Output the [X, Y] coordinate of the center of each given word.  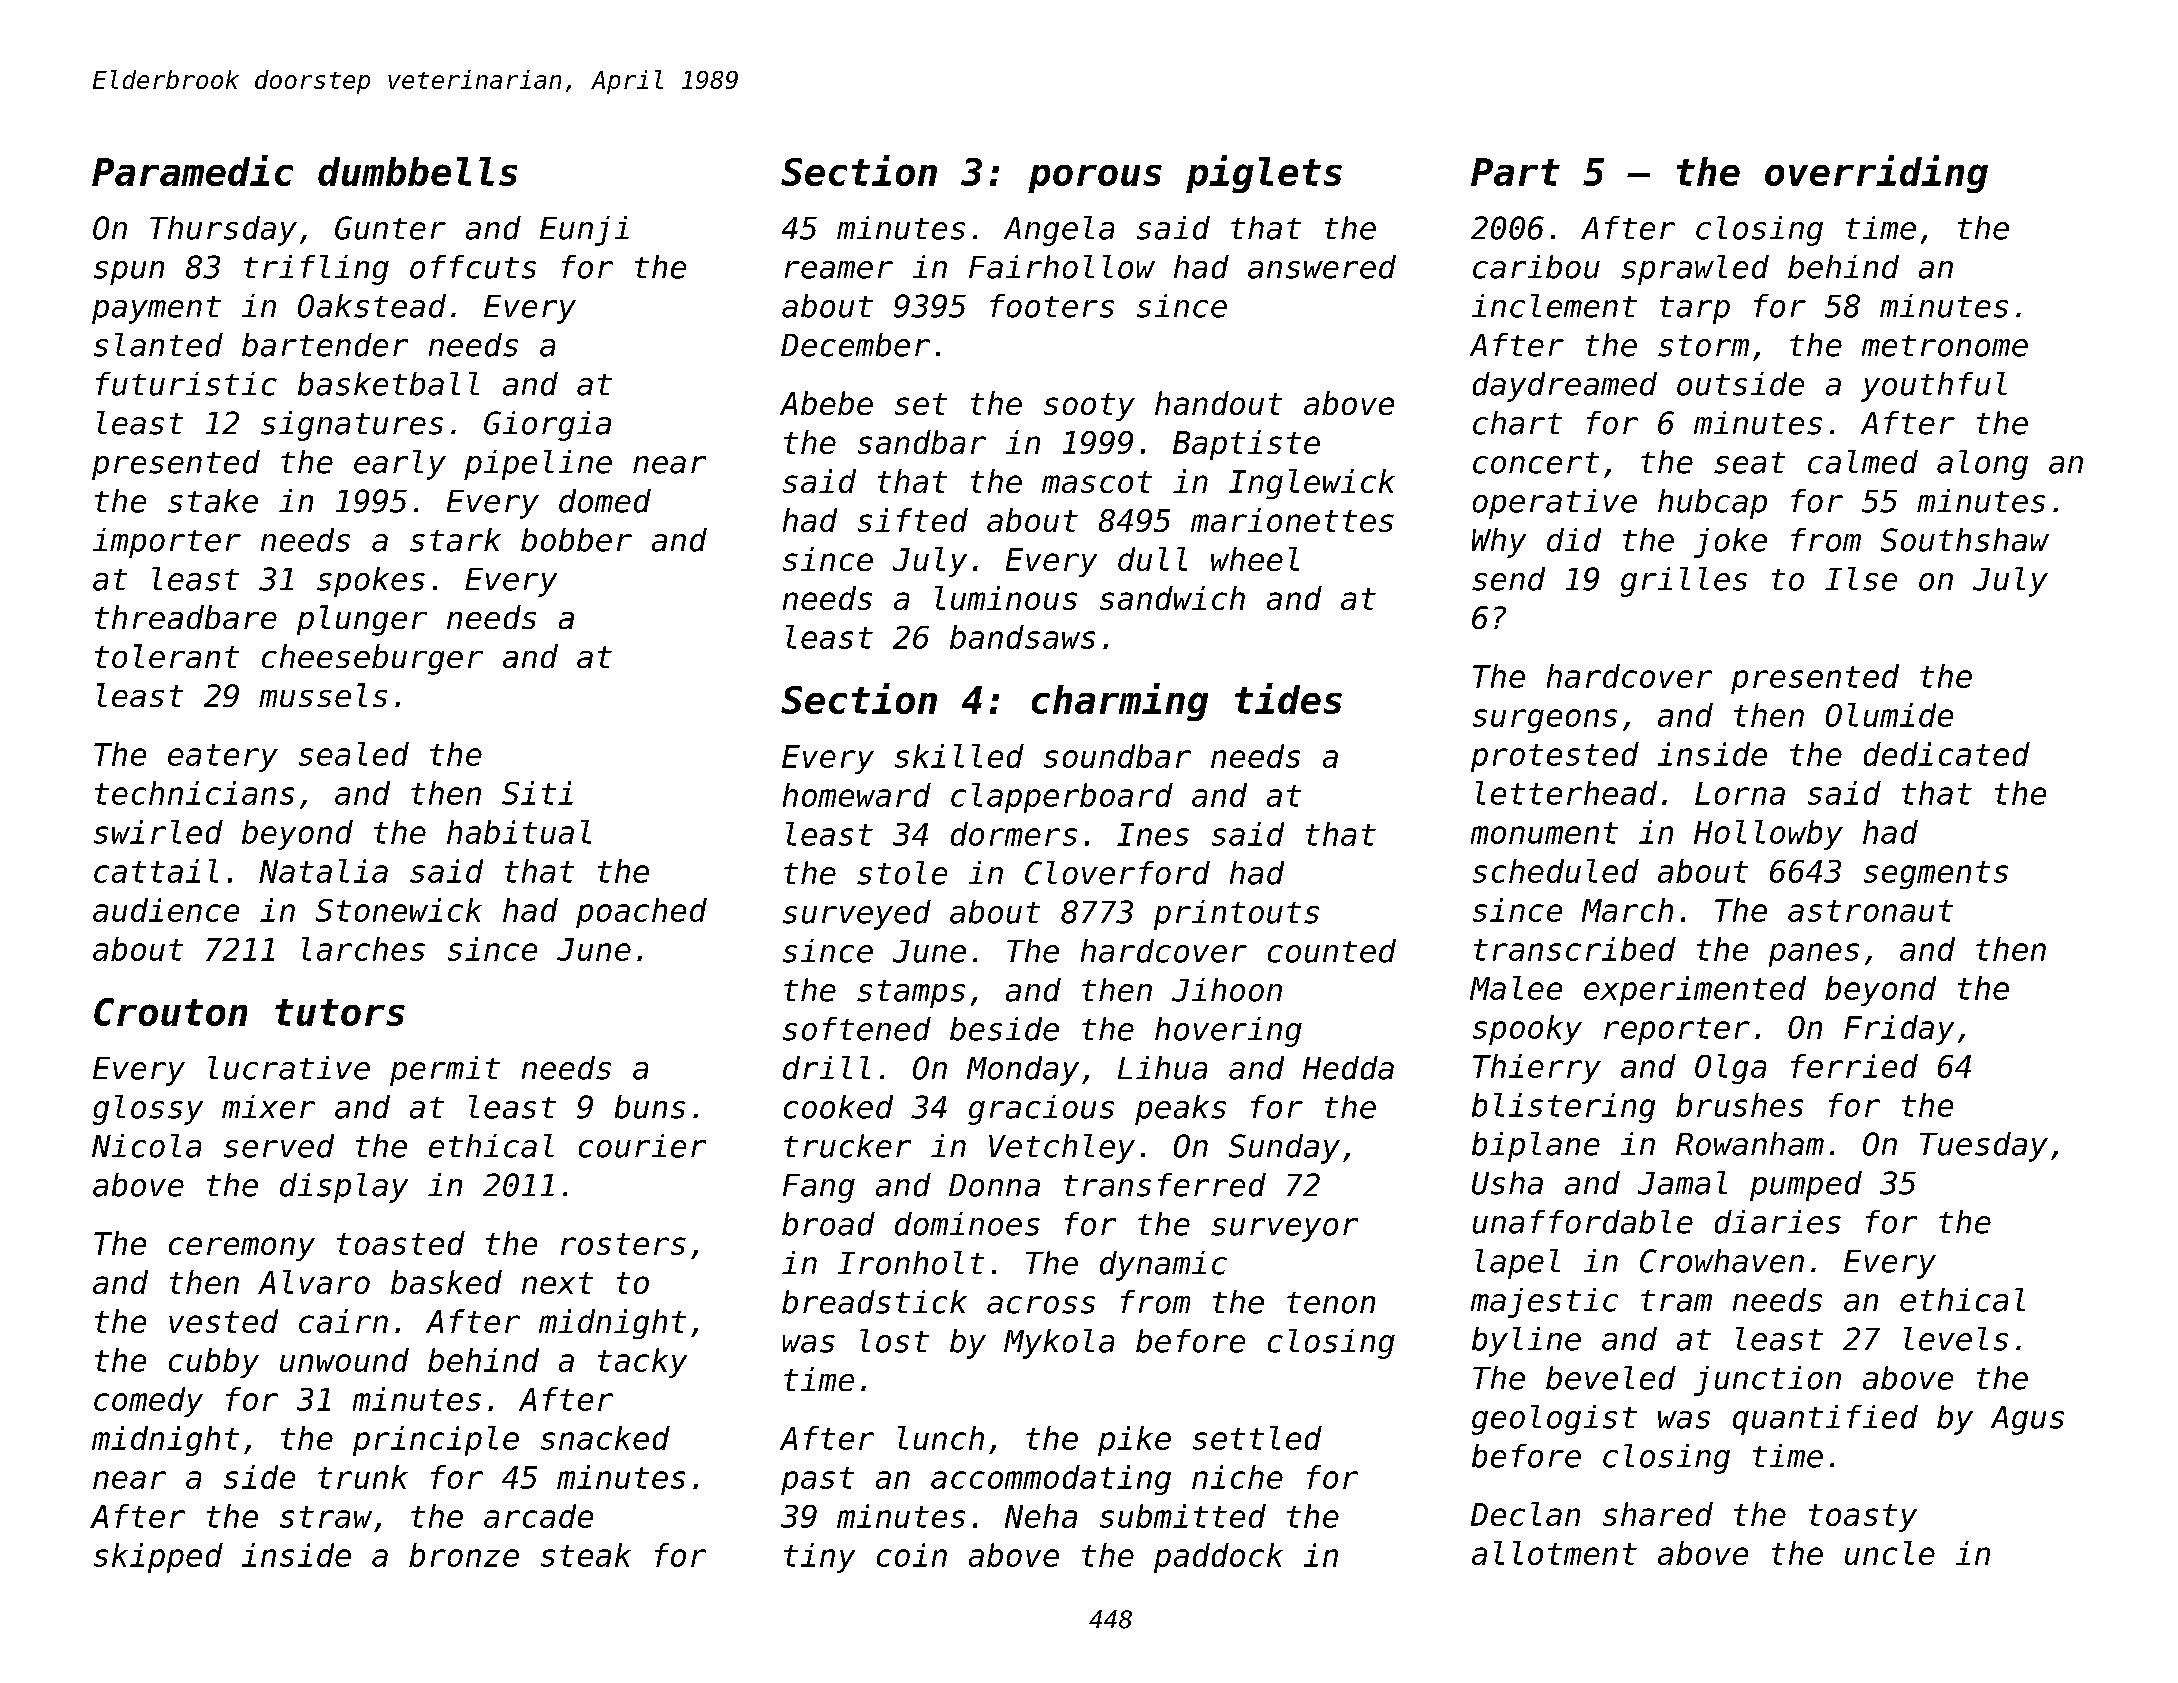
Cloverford [1117, 873]
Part [1515, 172]
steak [586, 1555]
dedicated [1947, 754]
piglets [1264, 174]
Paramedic [192, 170]
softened [857, 1029]
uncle [1890, 1553]
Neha [1041, 1516]
